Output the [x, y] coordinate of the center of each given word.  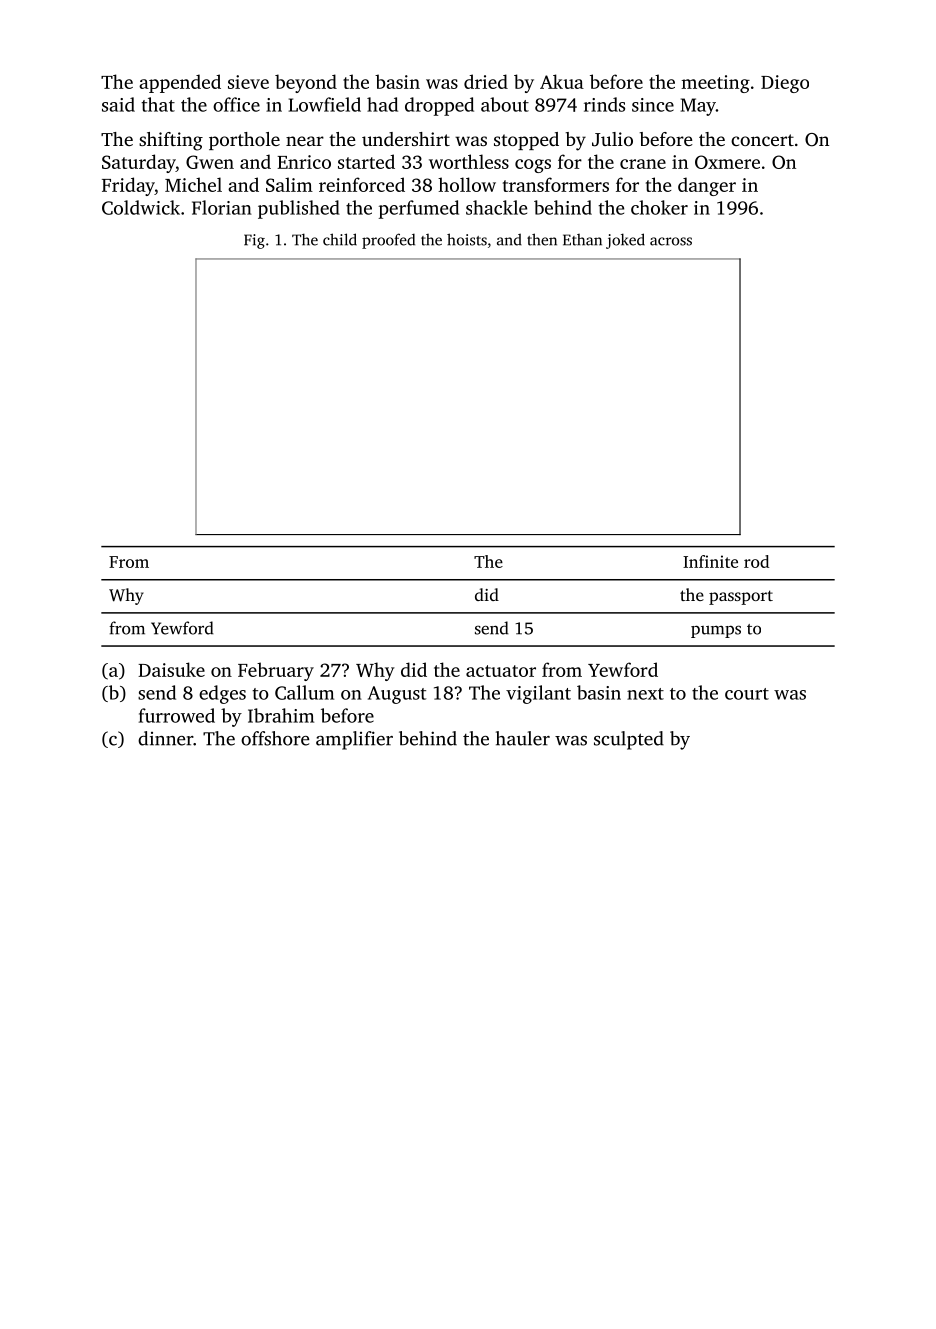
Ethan [582, 240]
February [276, 671]
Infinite [710, 561]
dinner [165, 738]
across [671, 241]
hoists [467, 239]
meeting [715, 84]
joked [625, 241]
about [505, 104]
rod [756, 561]
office [236, 104]
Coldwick [141, 207]
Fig [254, 241]
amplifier [354, 740]
